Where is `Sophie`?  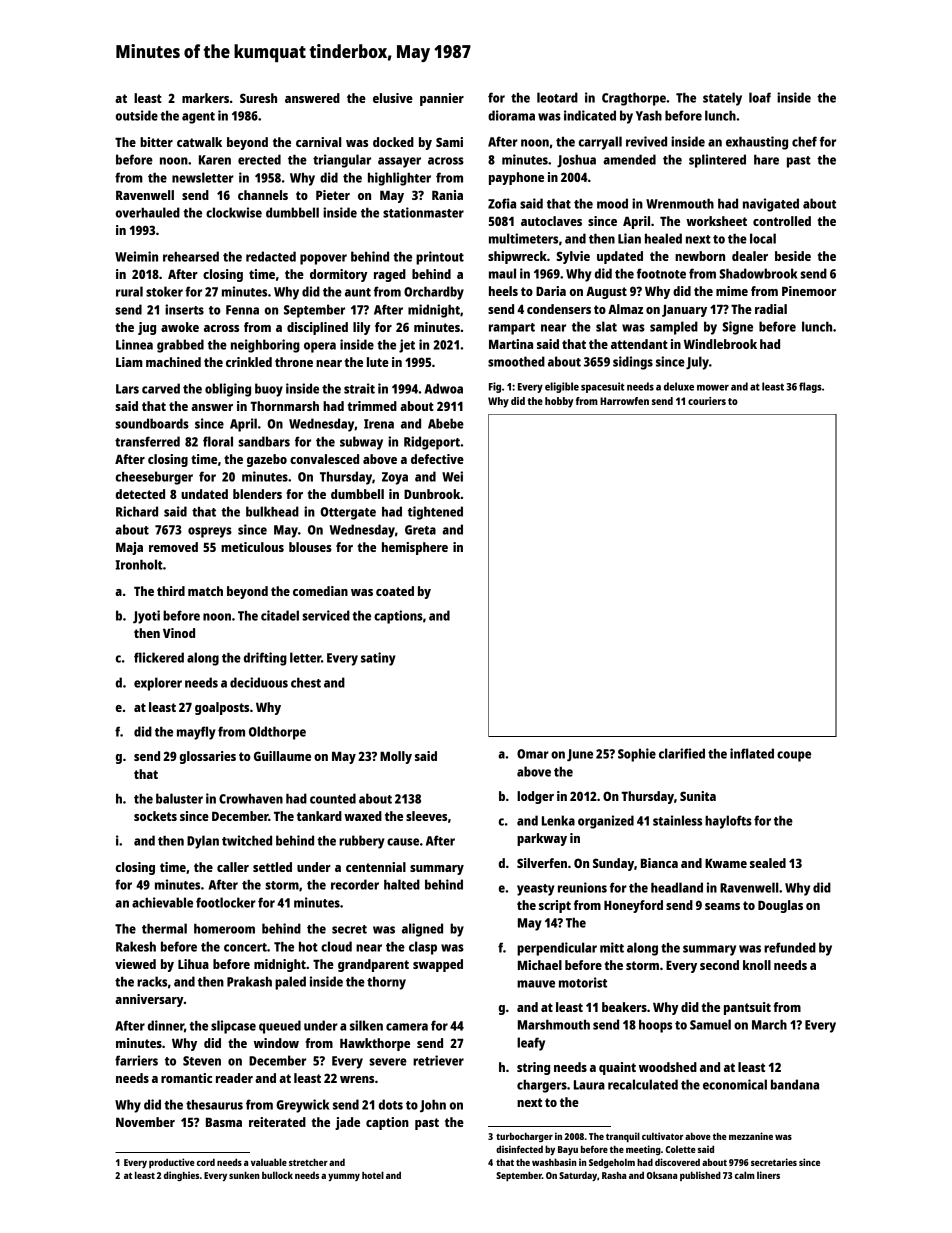
Sophie is located at coordinates (637, 755).
